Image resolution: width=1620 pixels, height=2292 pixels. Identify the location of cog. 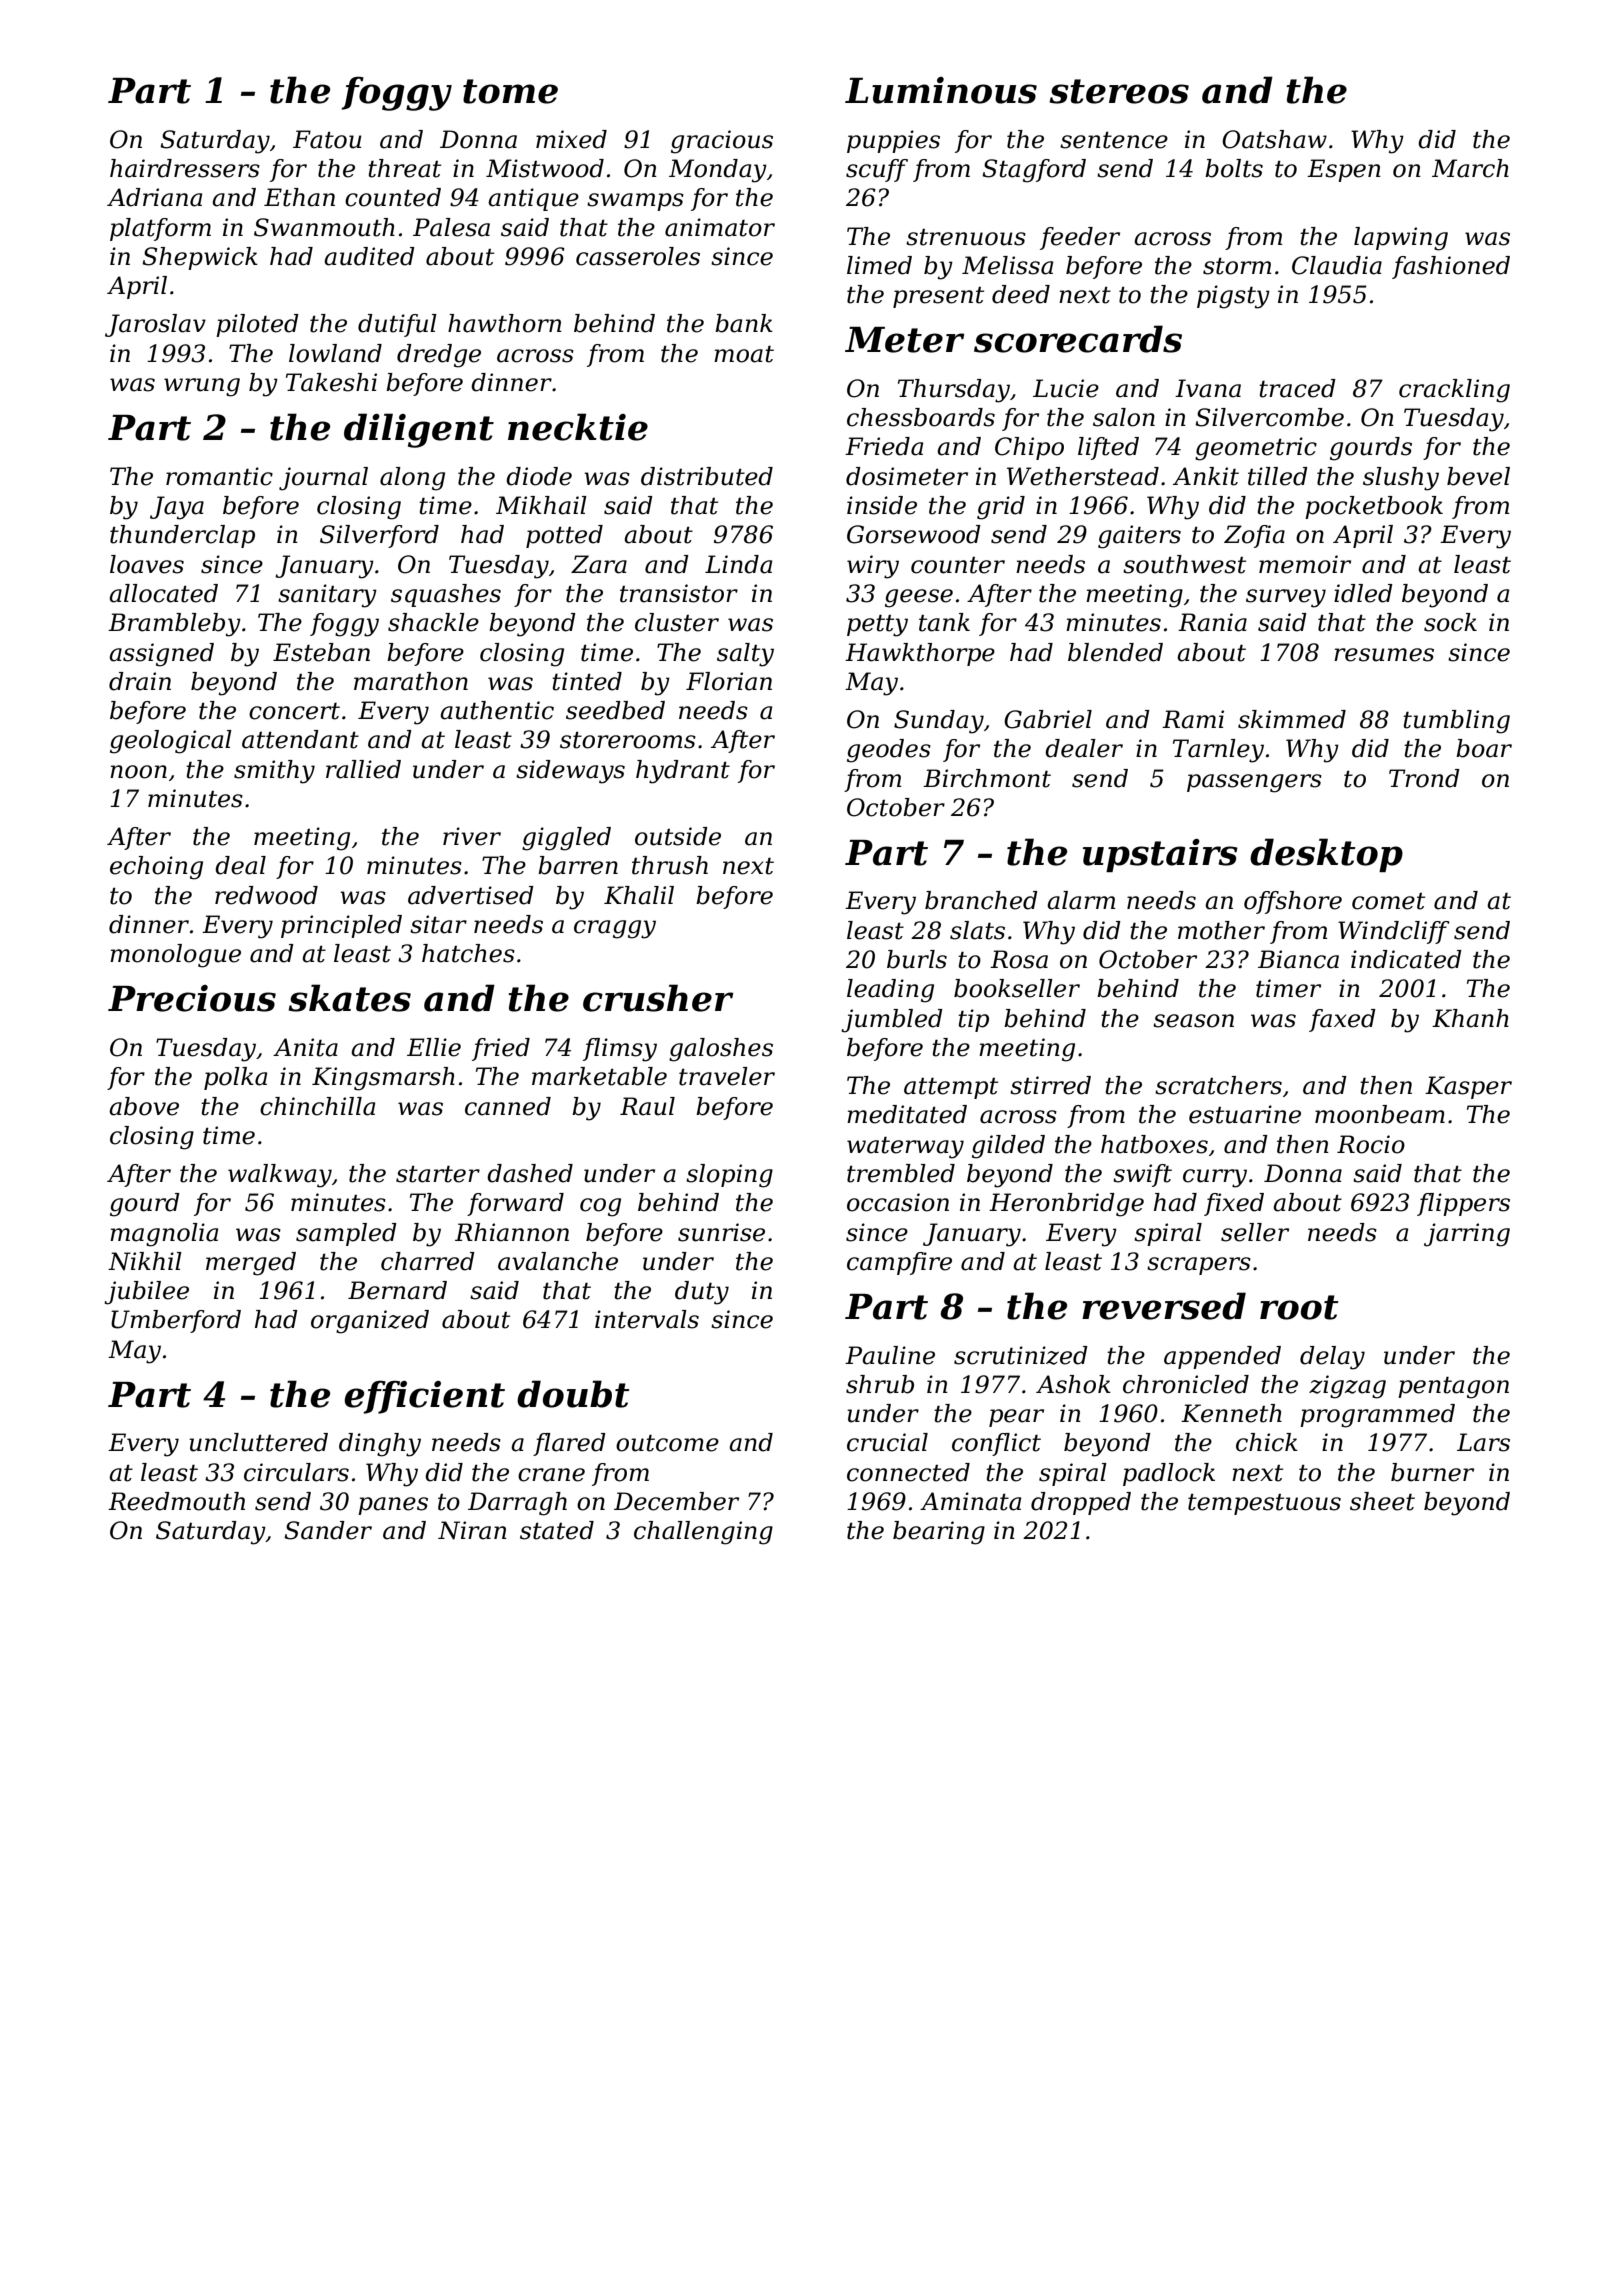
(600, 1207).
